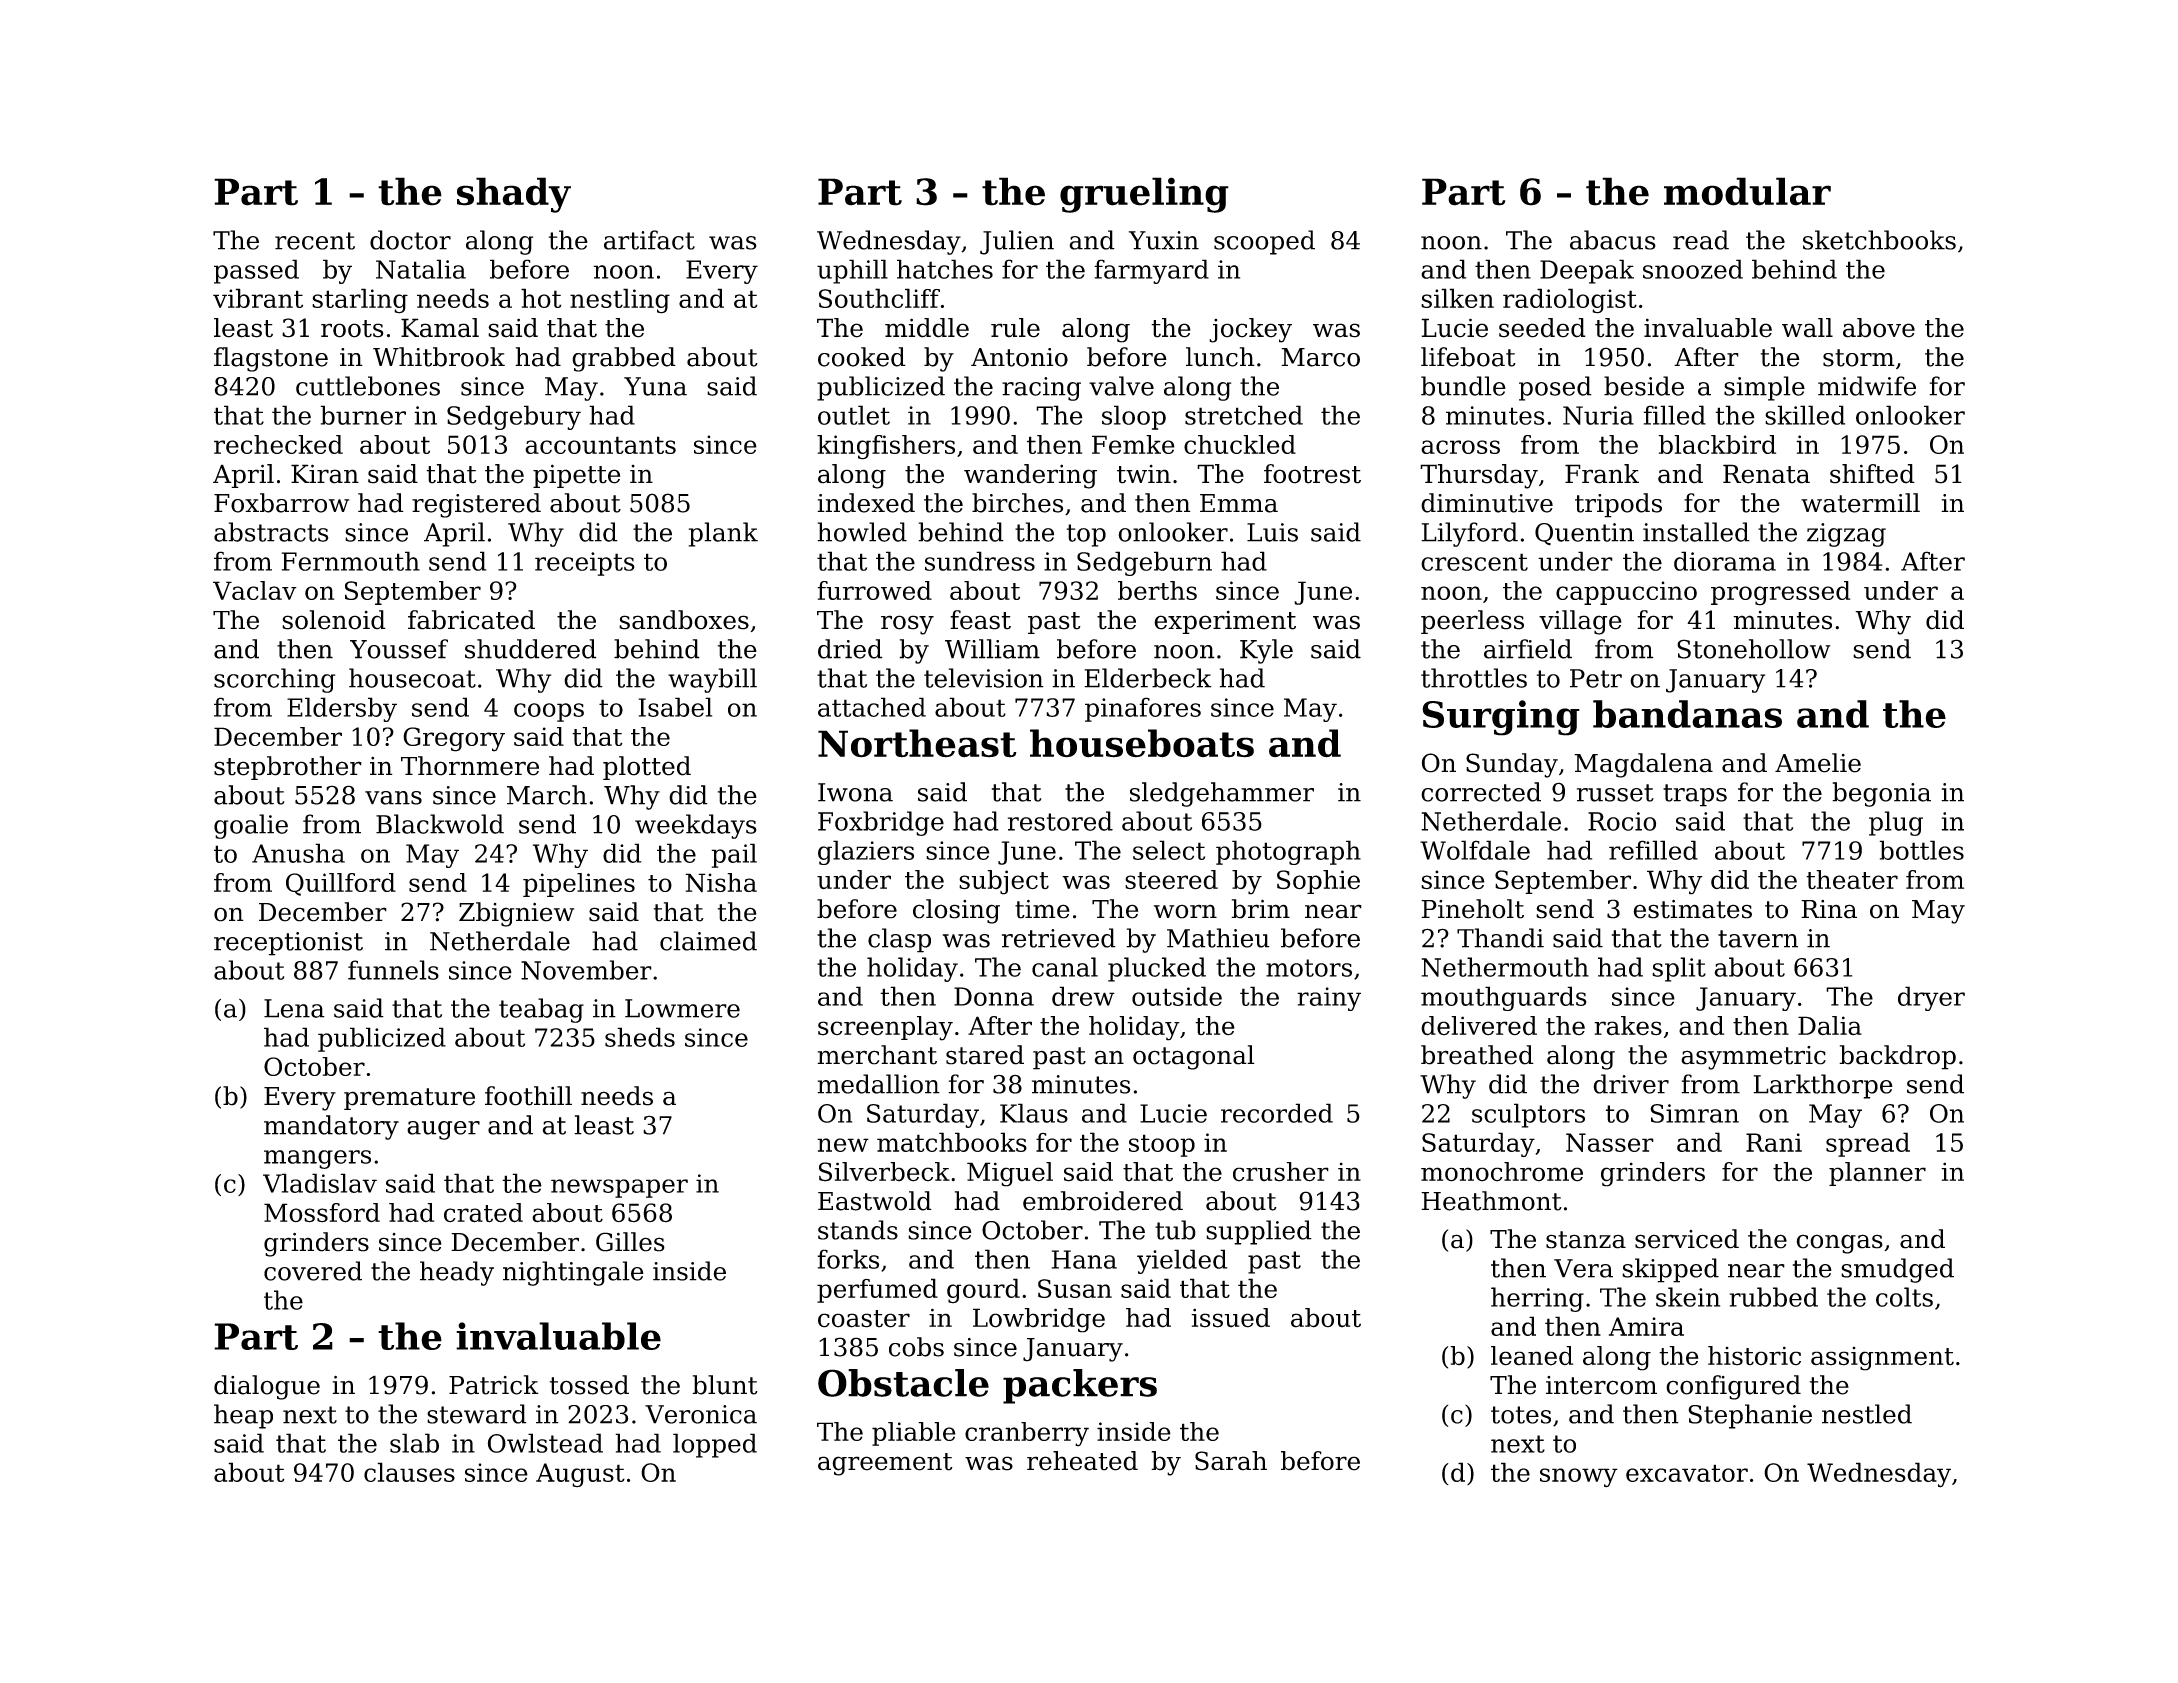 The height and width of the document is (1683, 2178). Describe the element at coordinates (1747, 191) in the document. I see `modular` at that location.
